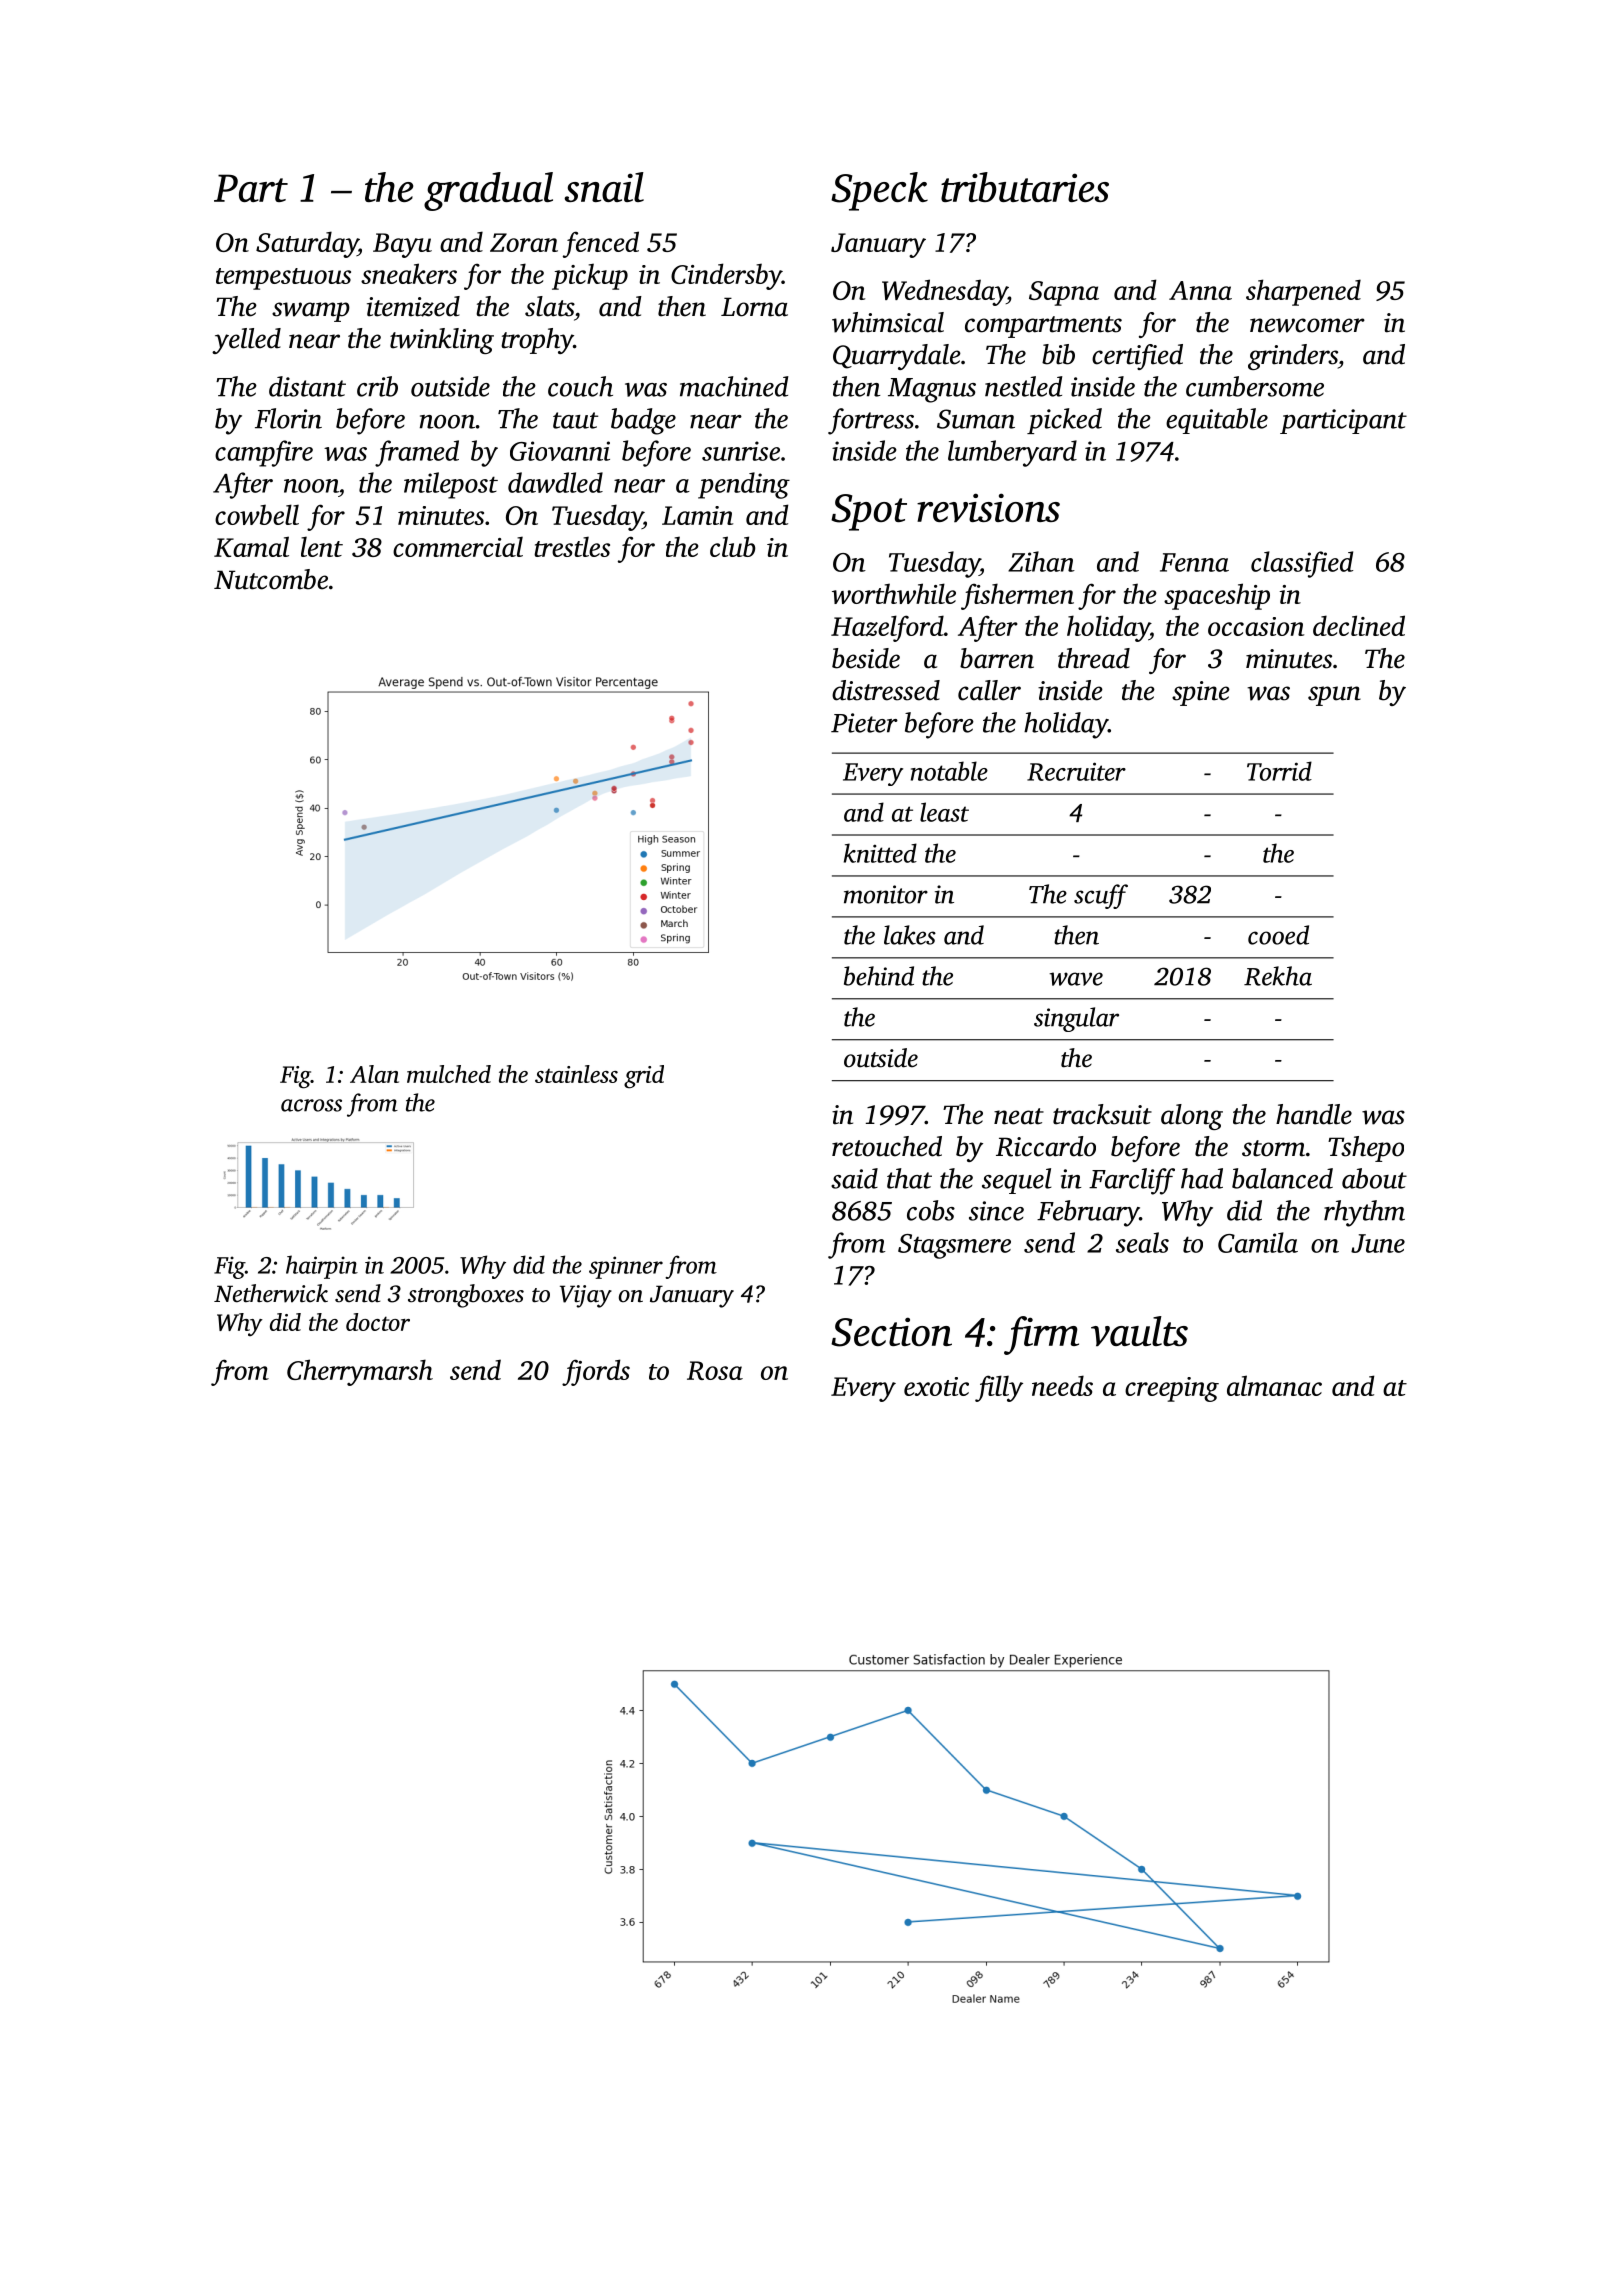 This document has width=1620, height=2292. Describe the element at coordinates (271, 579) in the document. I see `Nutcombe` at that location.
